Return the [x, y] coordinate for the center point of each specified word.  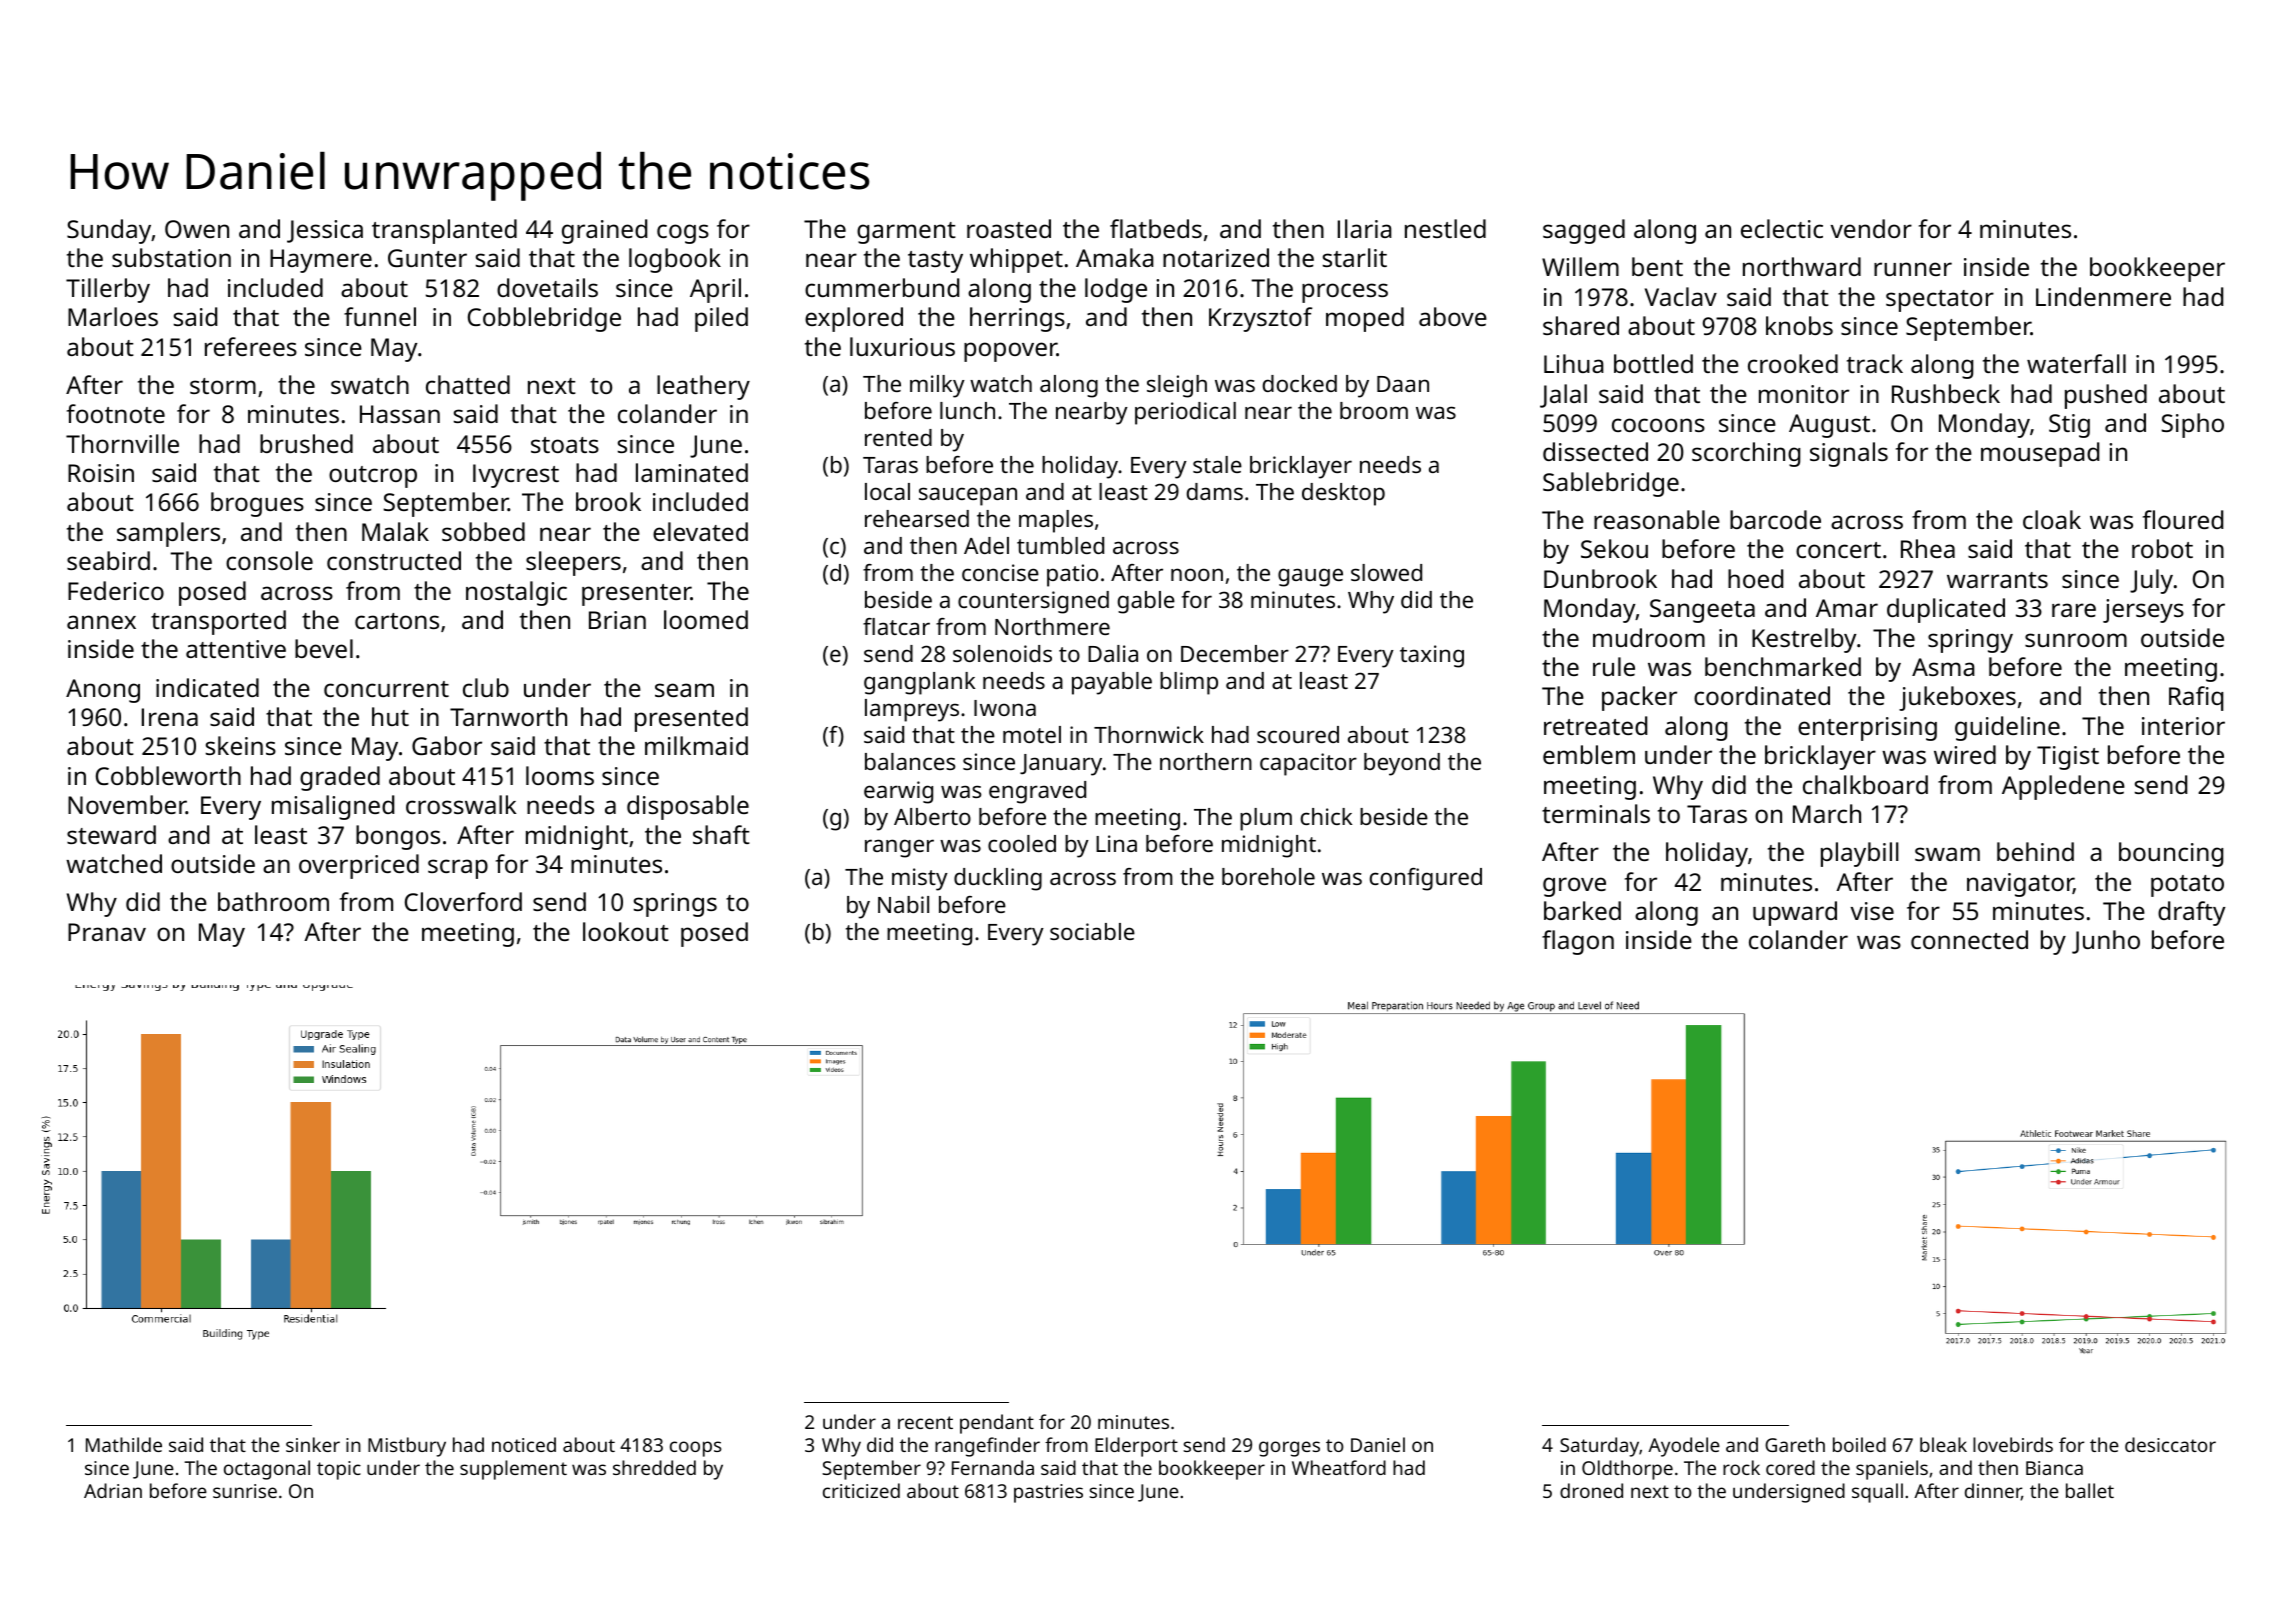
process [1345, 293]
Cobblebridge [544, 319]
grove [1574, 887]
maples [1056, 521]
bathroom [273, 901]
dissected [1595, 451]
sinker [313, 1444]
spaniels [1892, 1470]
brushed [306, 443]
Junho [2106, 942]
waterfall [2076, 363]
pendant [997, 1424]
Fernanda [993, 1467]
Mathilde [124, 1444]
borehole [1268, 876]
